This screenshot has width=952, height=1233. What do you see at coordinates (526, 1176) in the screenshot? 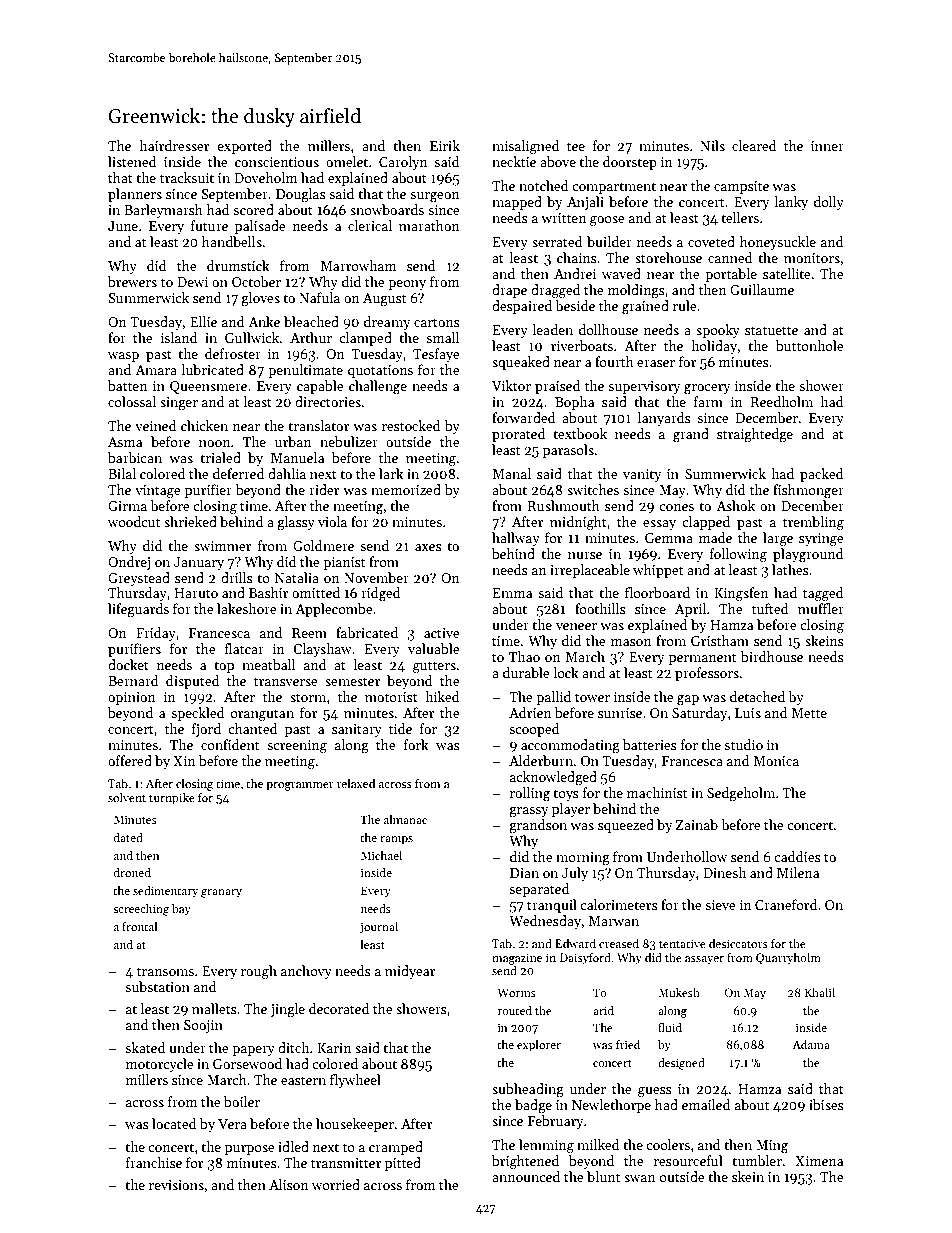
I see `announced` at bounding box center [526, 1176].
